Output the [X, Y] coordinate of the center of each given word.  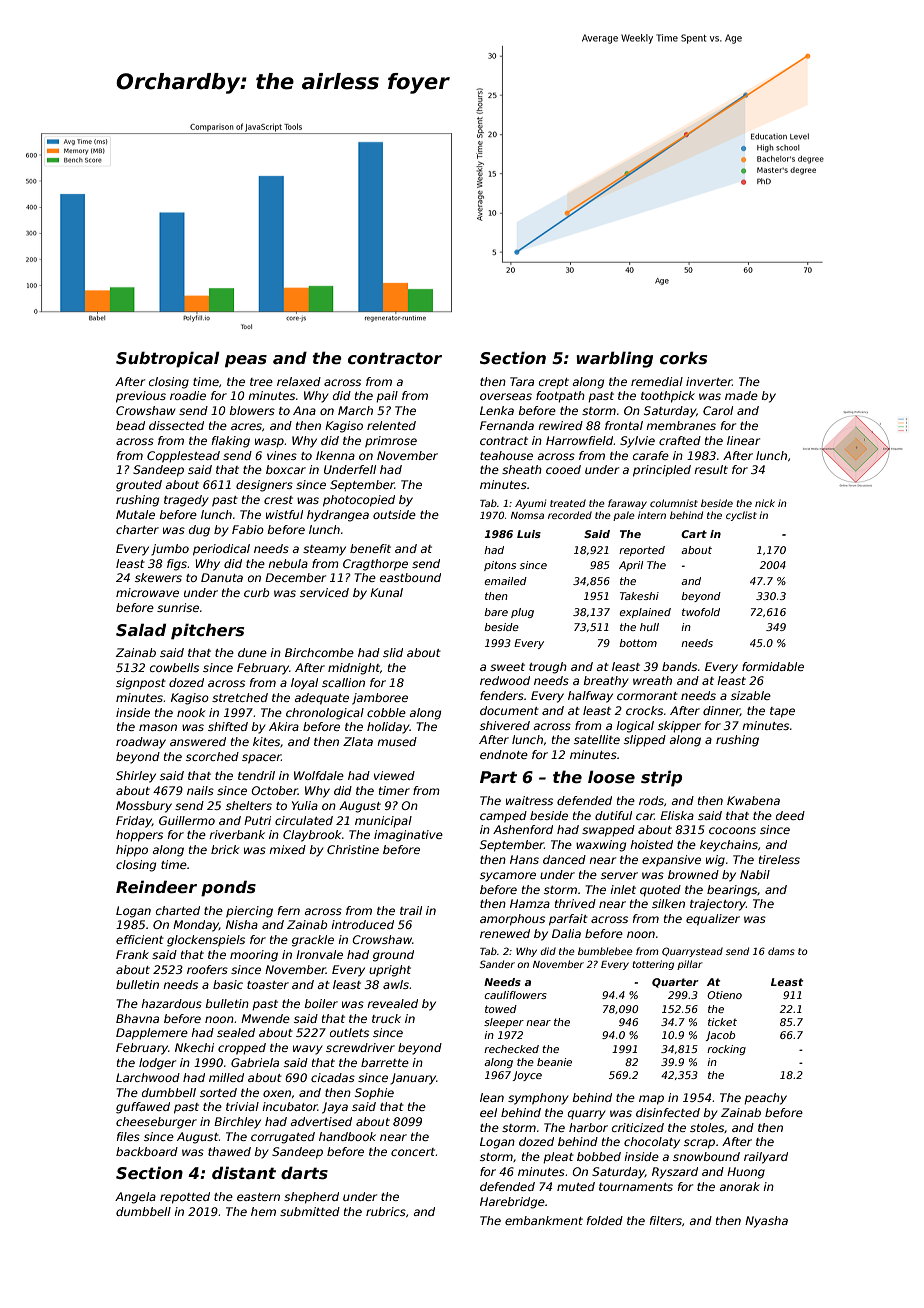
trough [548, 668]
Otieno [724, 995]
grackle [313, 941]
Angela [135, 1198]
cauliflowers [516, 995]
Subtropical [168, 359]
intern [652, 515]
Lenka [497, 410]
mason [158, 727]
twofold [701, 612]
